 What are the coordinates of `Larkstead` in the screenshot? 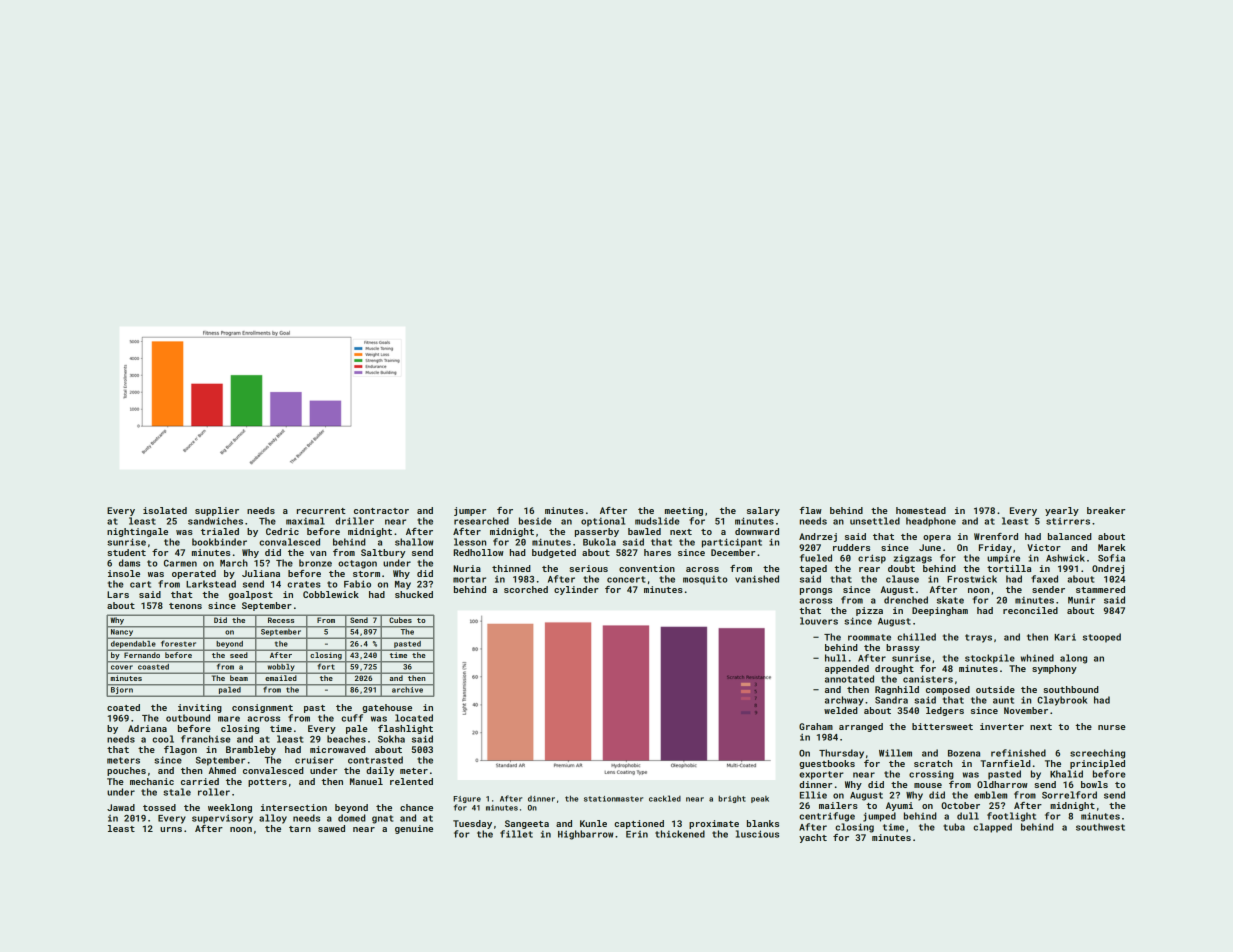 It's located at (211, 584).
